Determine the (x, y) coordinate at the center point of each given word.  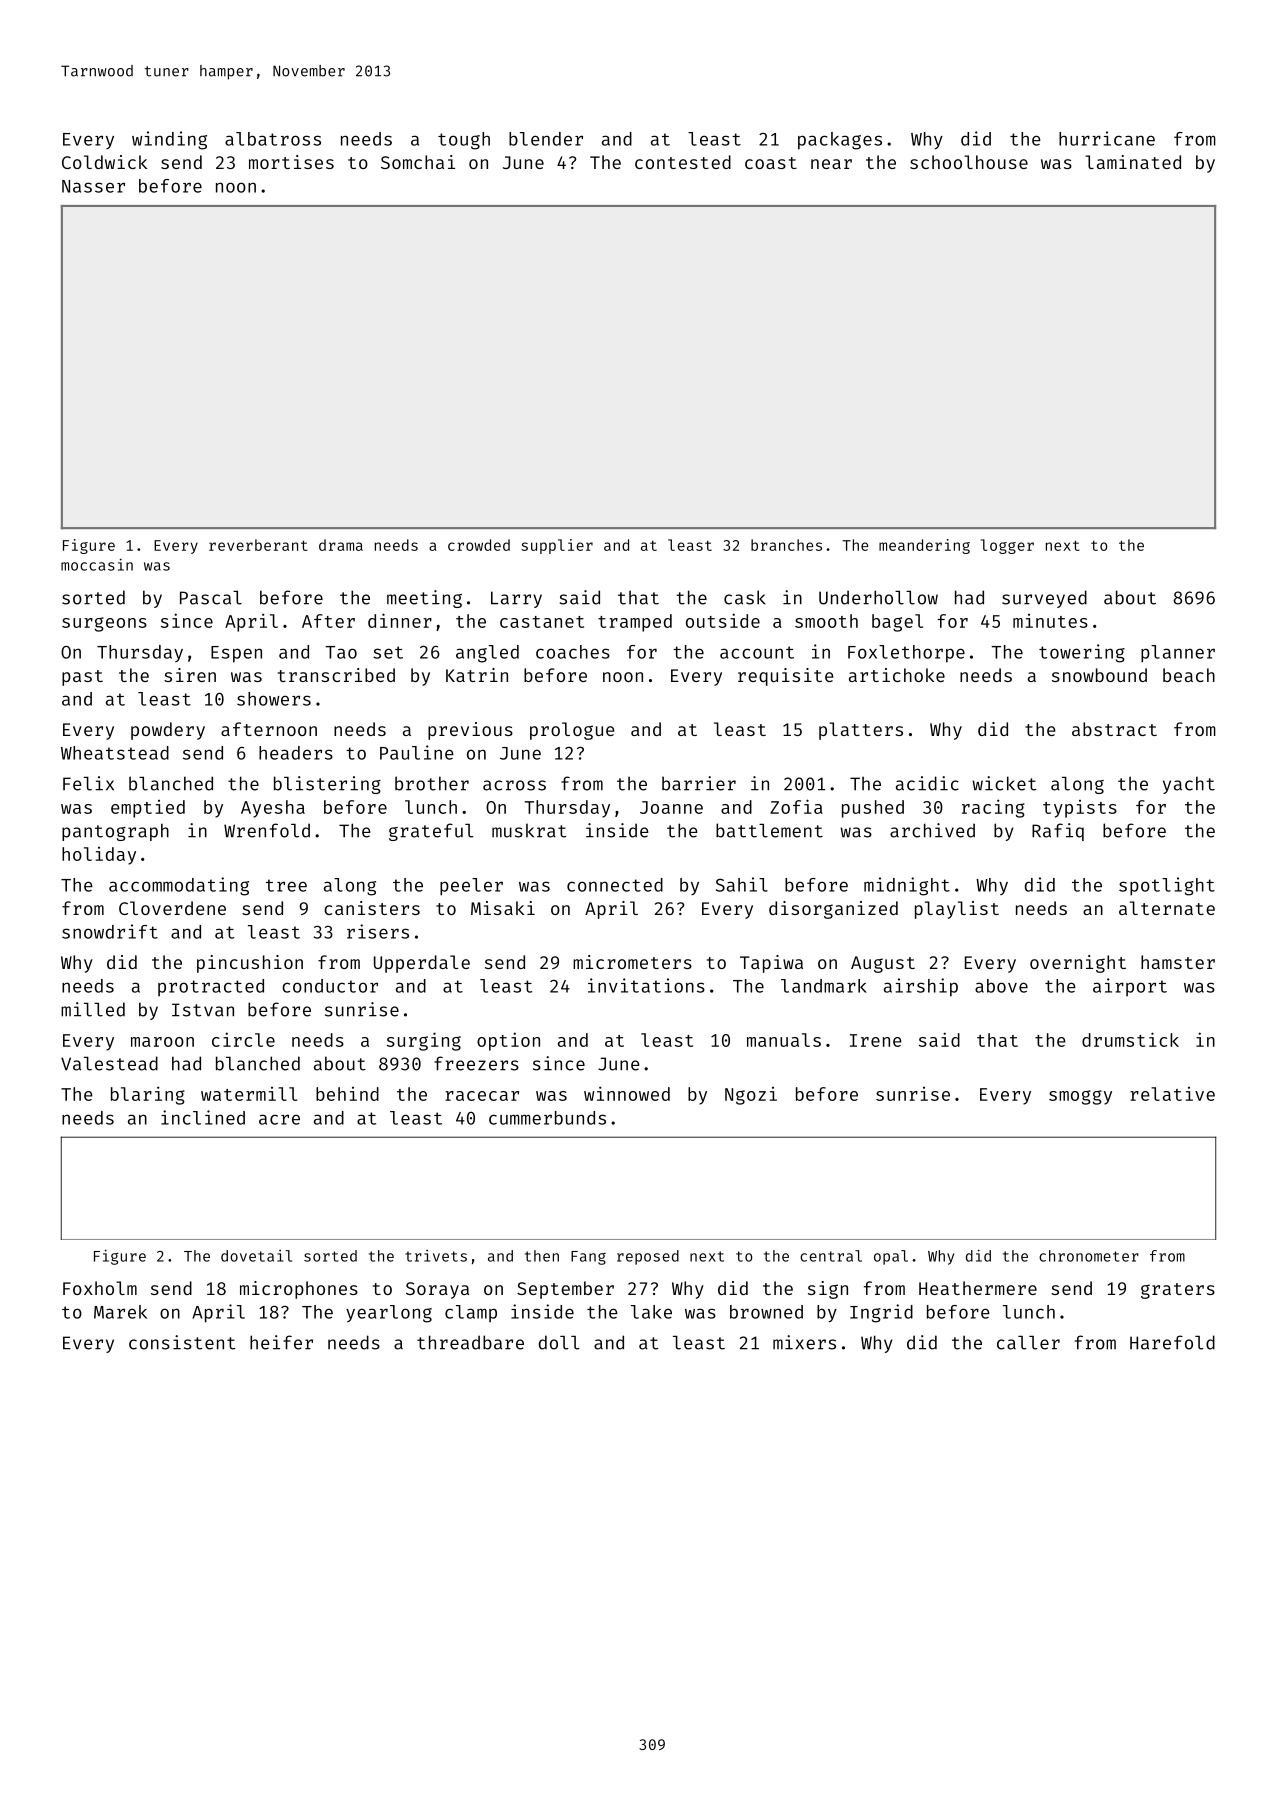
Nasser (93, 186)
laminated (1133, 162)
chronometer (1089, 1256)
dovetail (256, 1256)
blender (546, 139)
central (831, 1256)
